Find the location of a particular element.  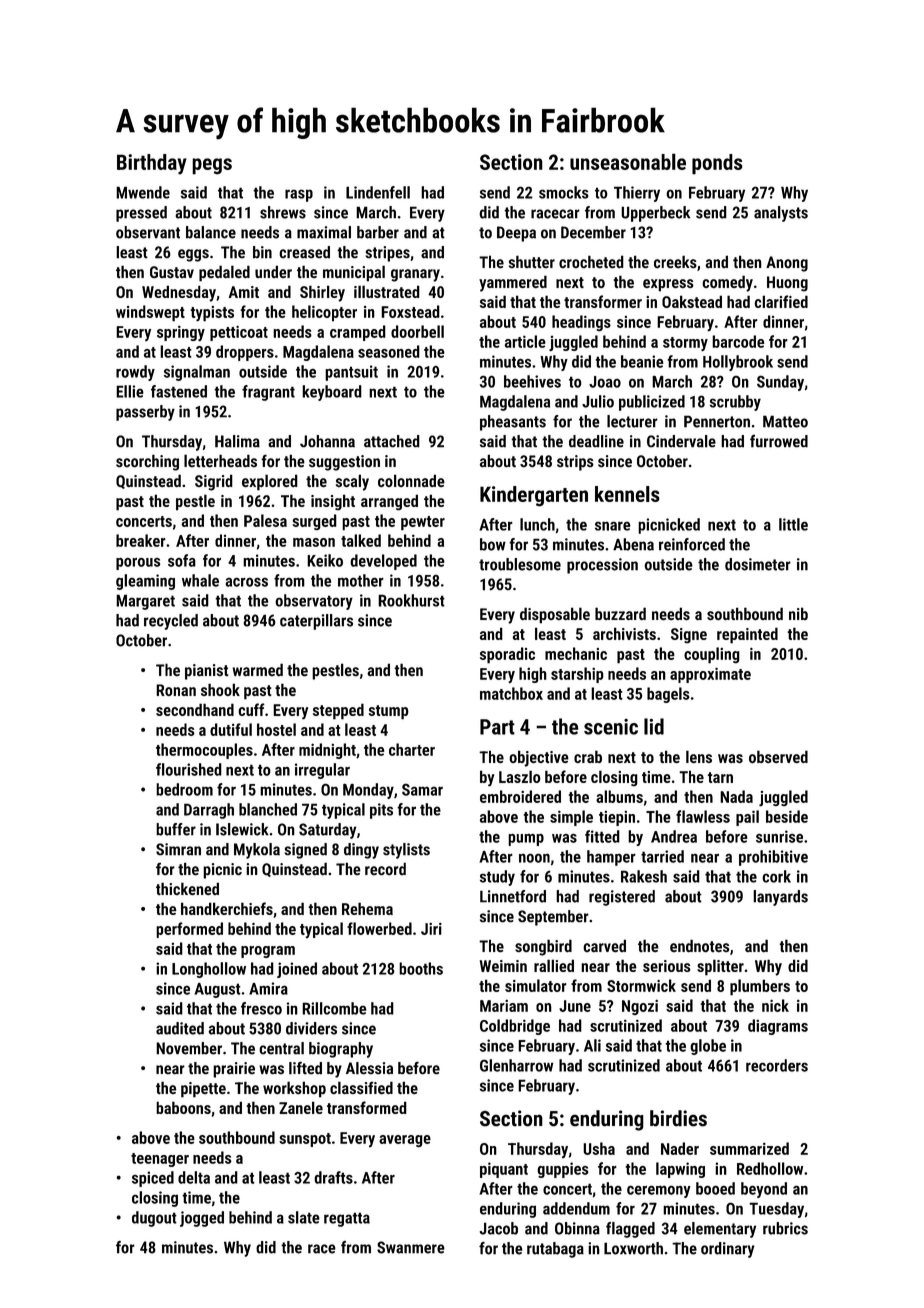

thickened is located at coordinates (187, 888).
